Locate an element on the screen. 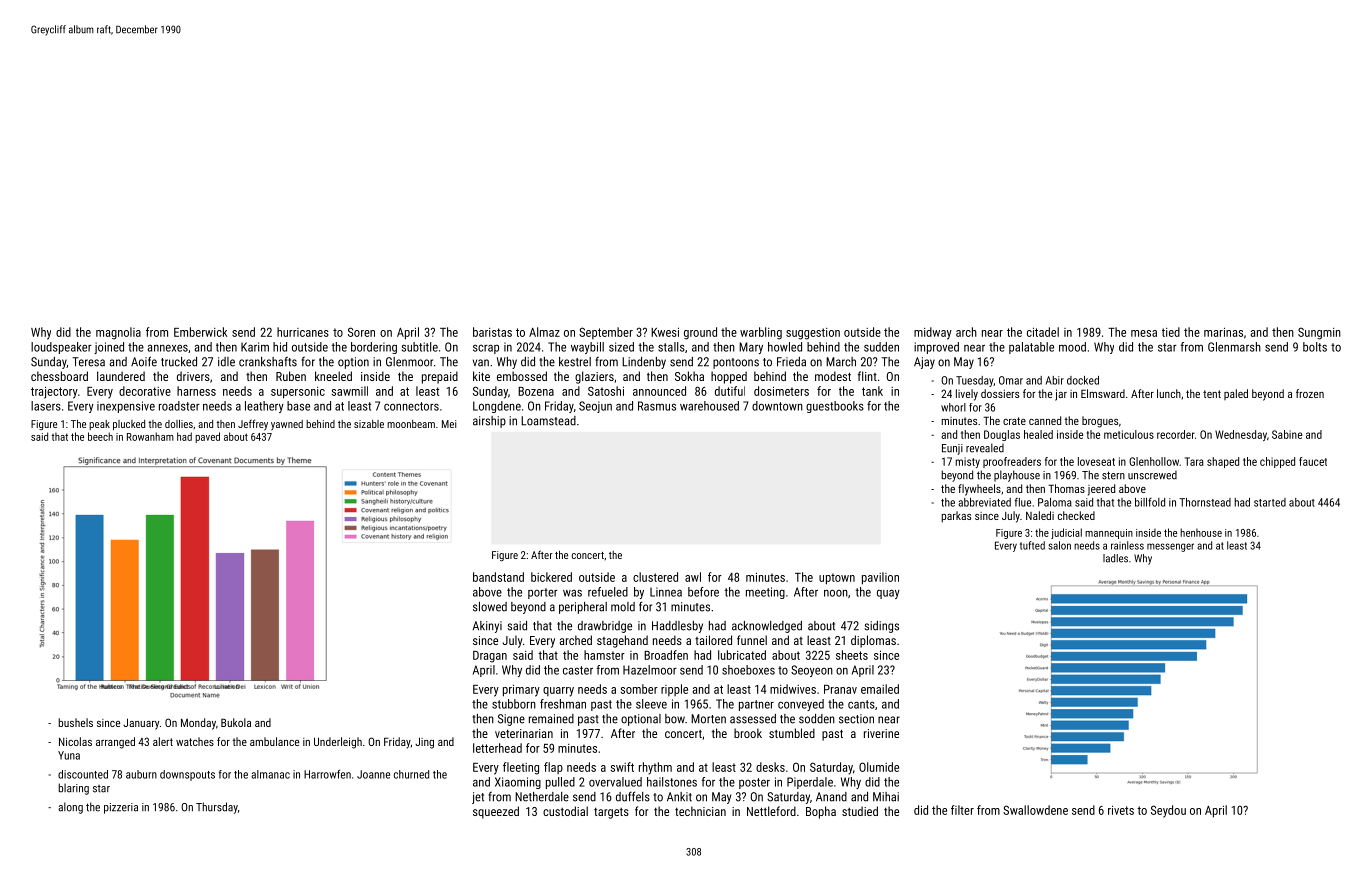 The width and height of the screenshot is (1372, 887). Seydou is located at coordinates (1168, 811).
